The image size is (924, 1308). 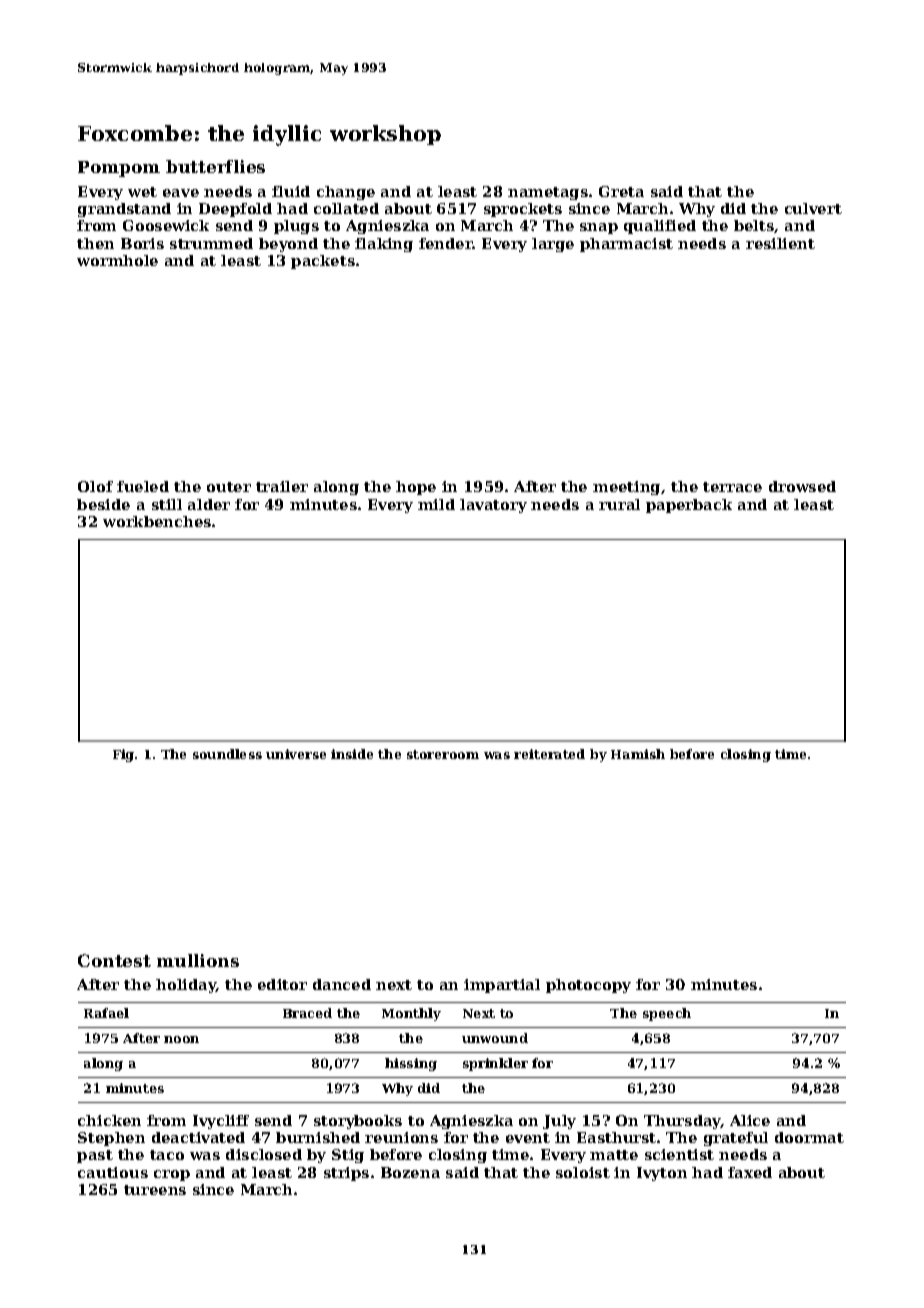 I want to click on terrace, so click(x=732, y=487).
